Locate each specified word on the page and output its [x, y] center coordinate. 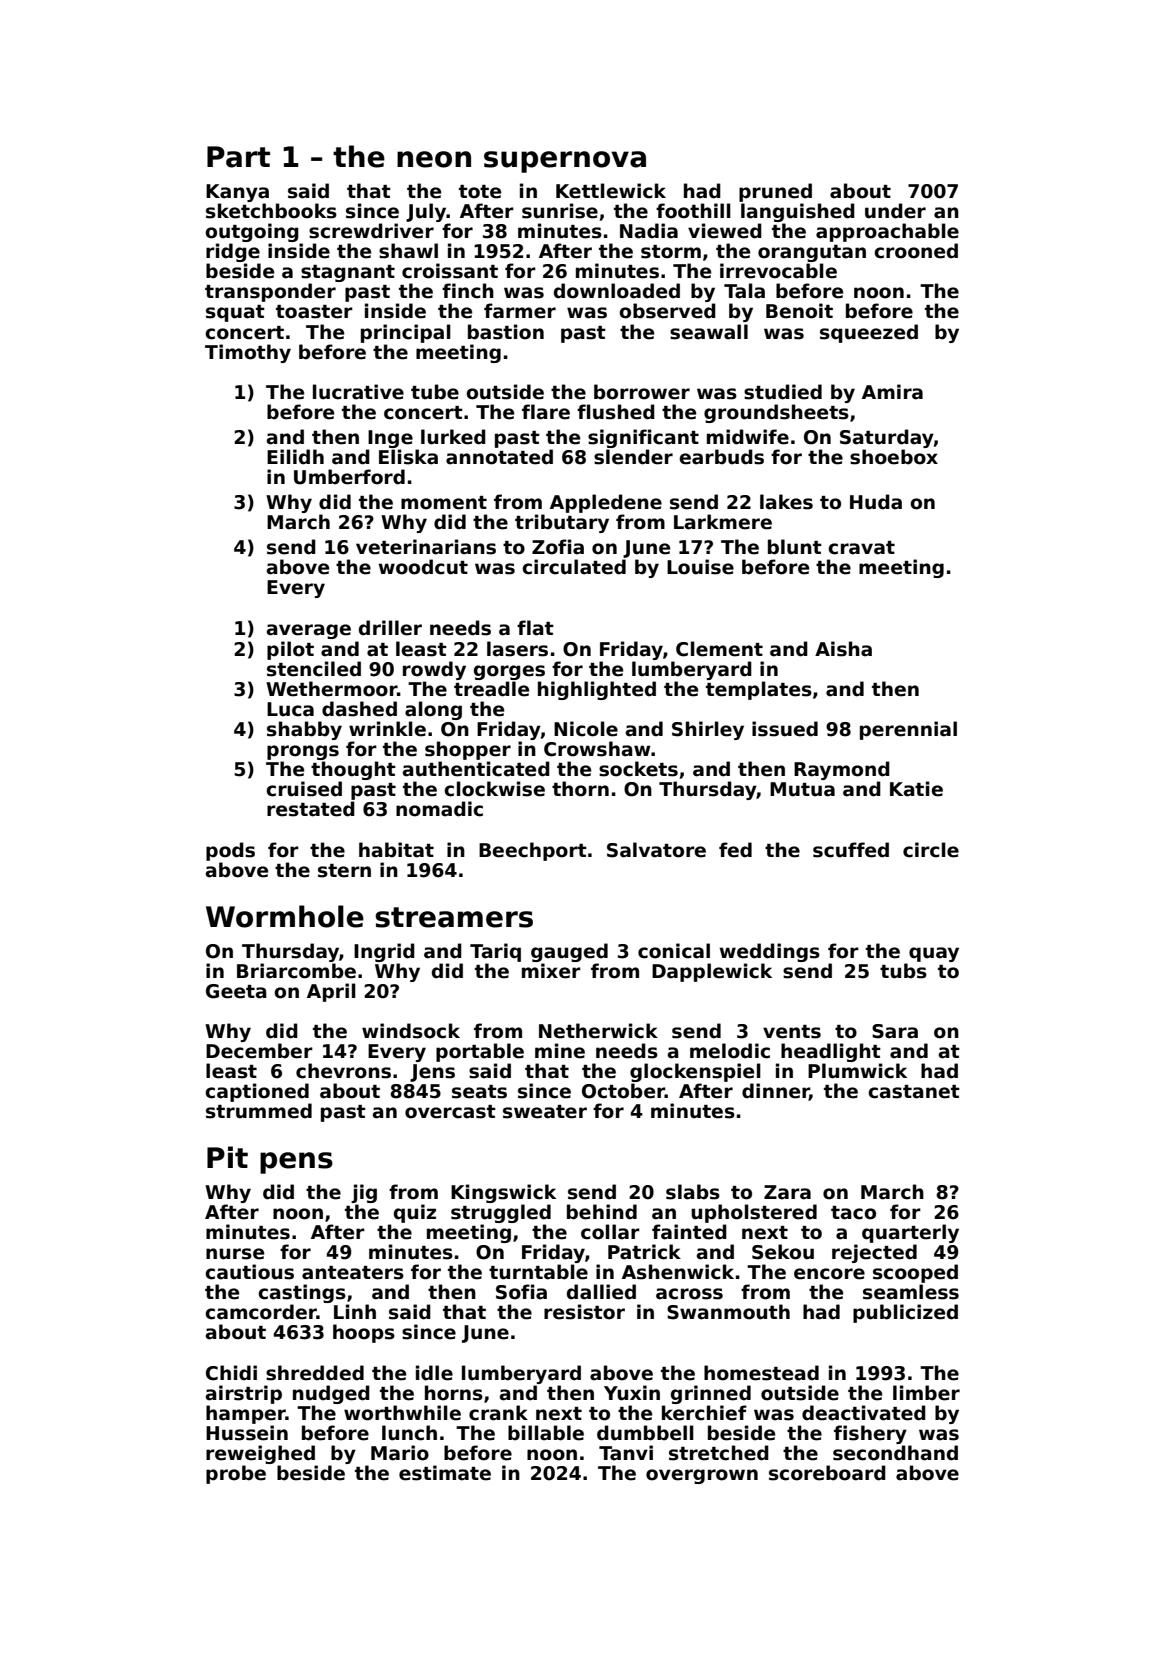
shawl [408, 251]
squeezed [869, 333]
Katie [916, 789]
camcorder [261, 1312]
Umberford [349, 477]
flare [546, 412]
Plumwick [857, 1071]
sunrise [560, 211]
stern [344, 871]
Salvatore [656, 850]
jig [364, 1193]
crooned [916, 251]
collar [610, 1232]
